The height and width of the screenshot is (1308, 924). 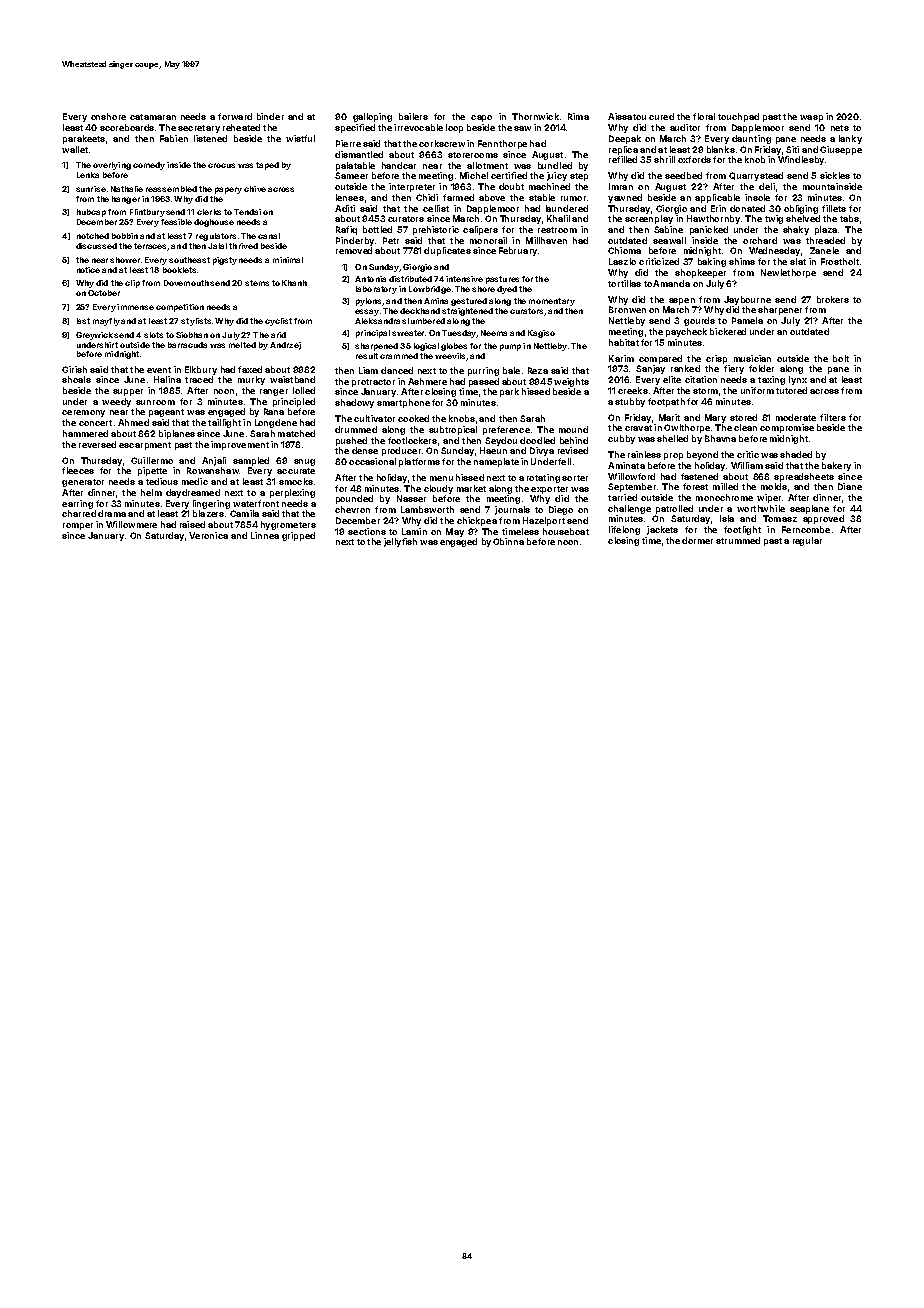 I want to click on compromise, so click(x=787, y=428).
